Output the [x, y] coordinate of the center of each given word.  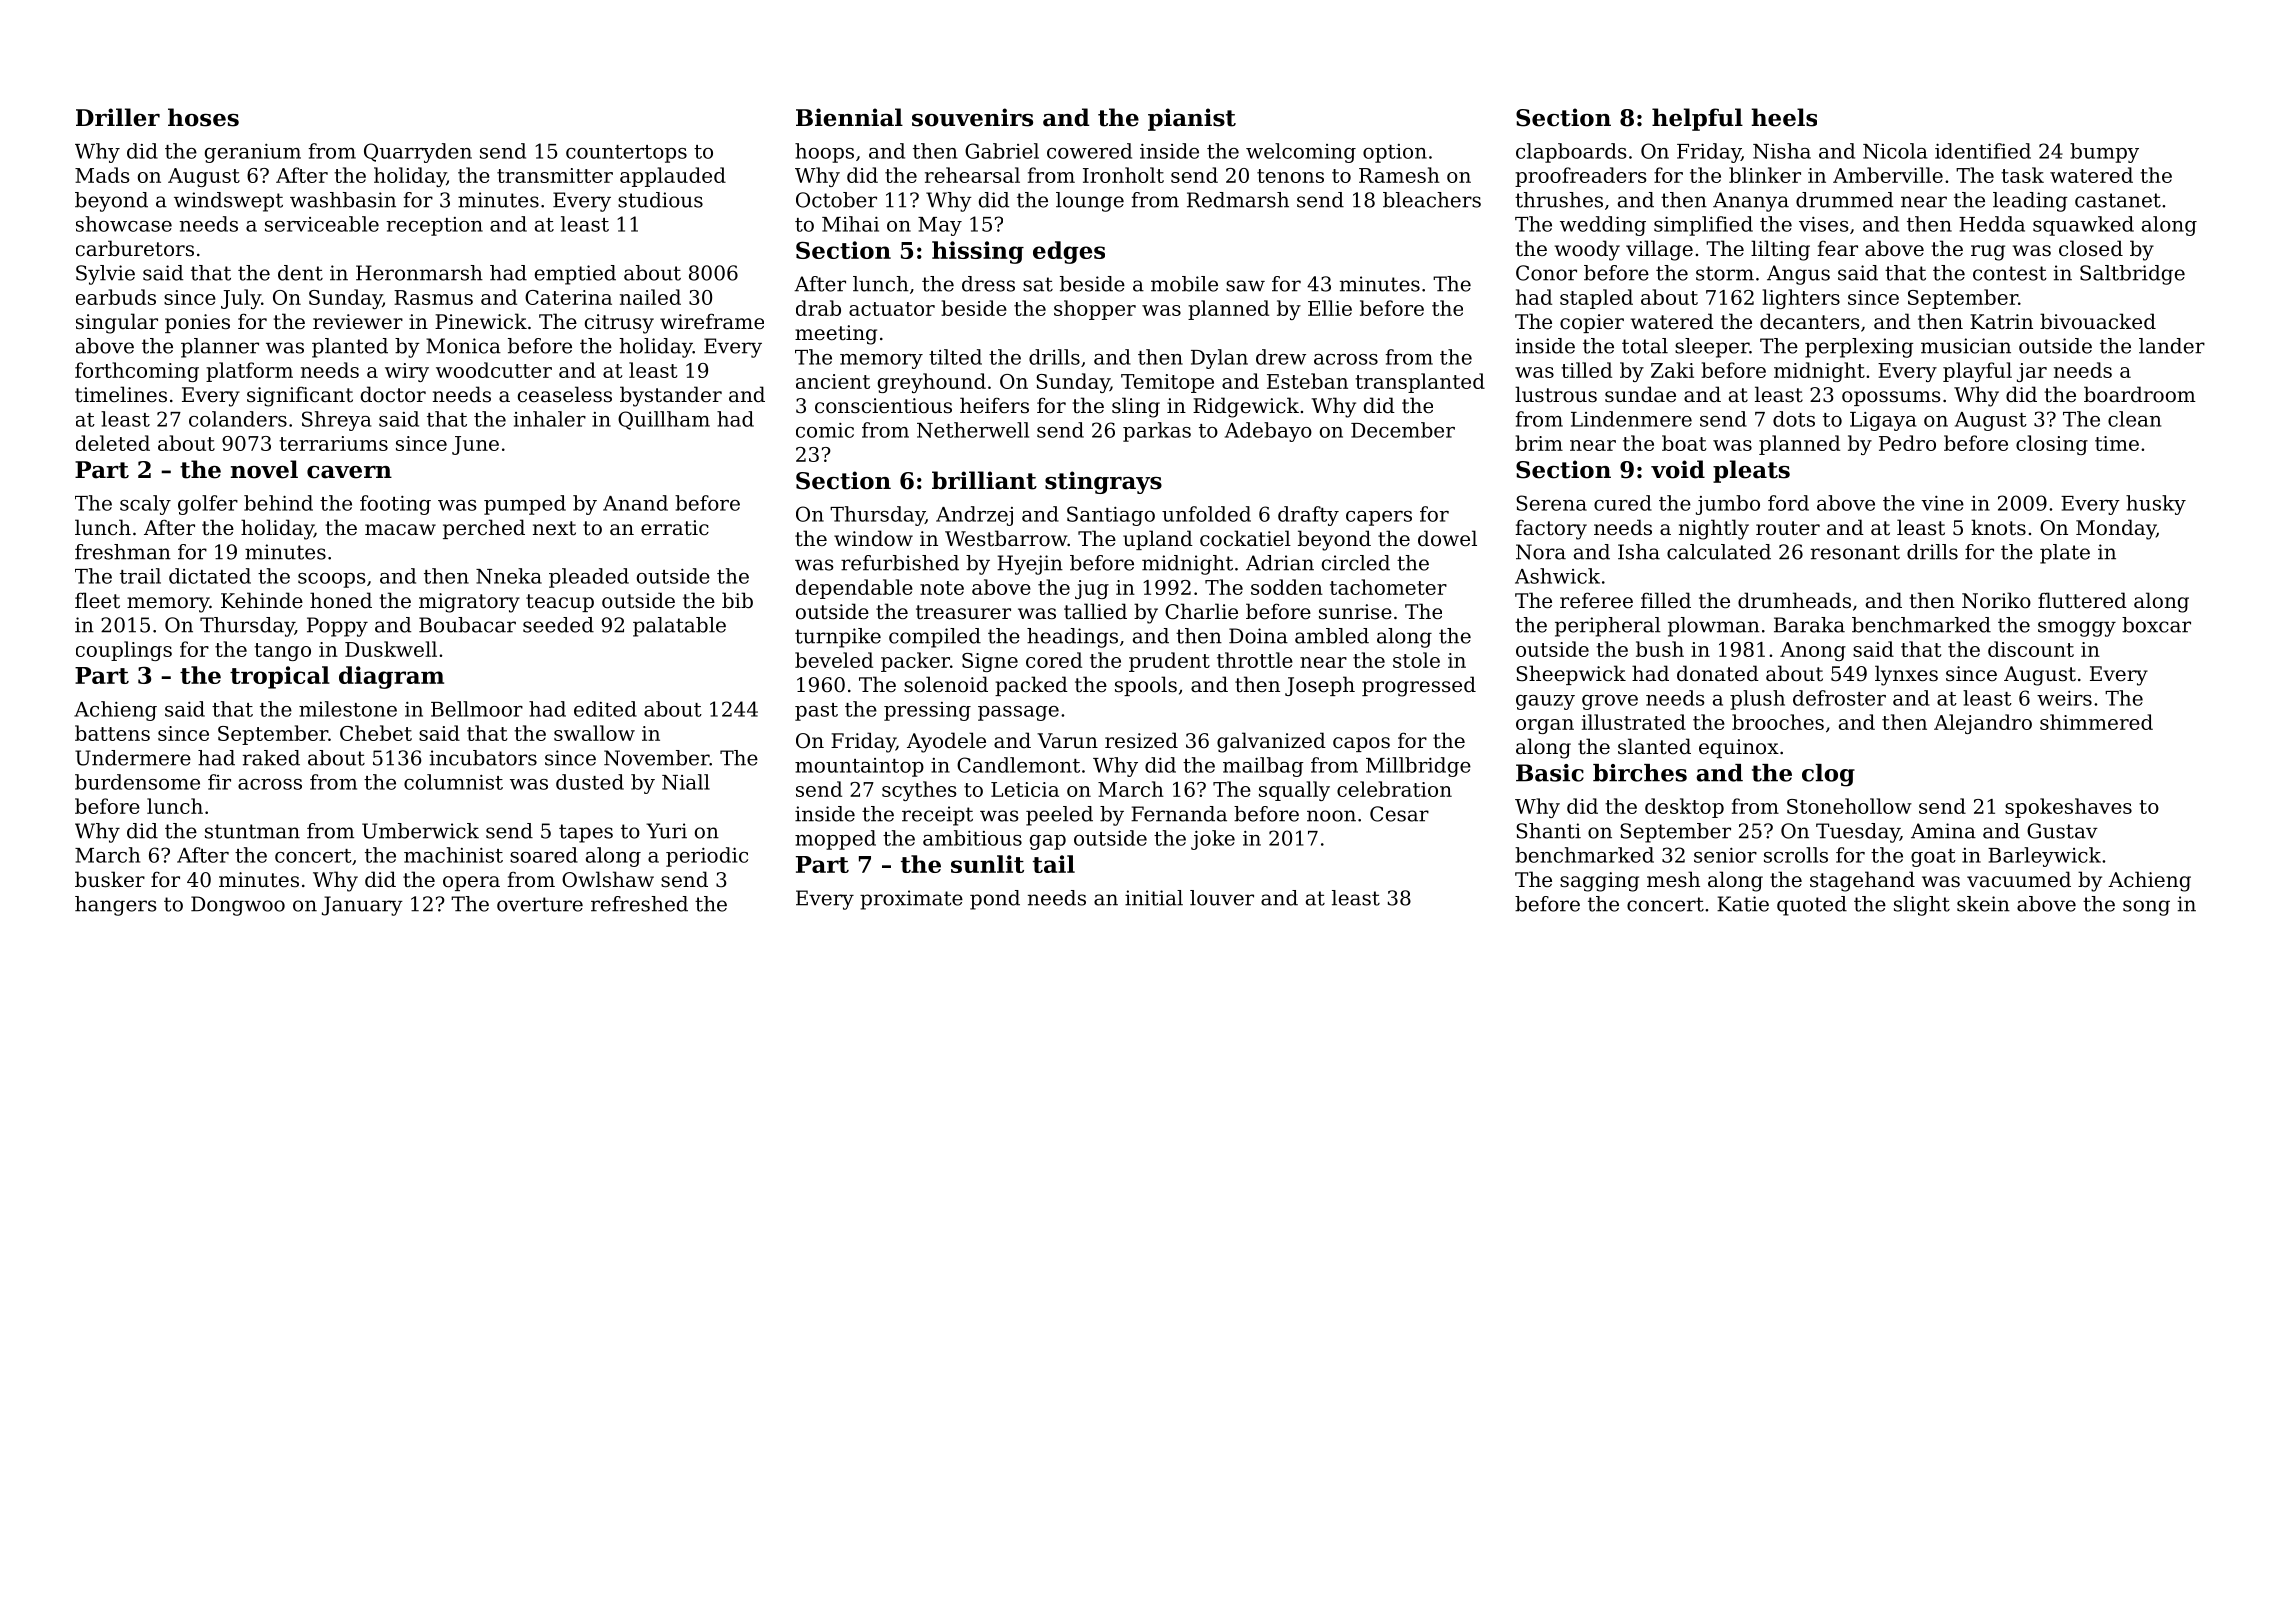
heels [1784, 117]
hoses [203, 117]
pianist [1192, 119]
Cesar [1399, 814]
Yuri [666, 831]
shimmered [2096, 722]
